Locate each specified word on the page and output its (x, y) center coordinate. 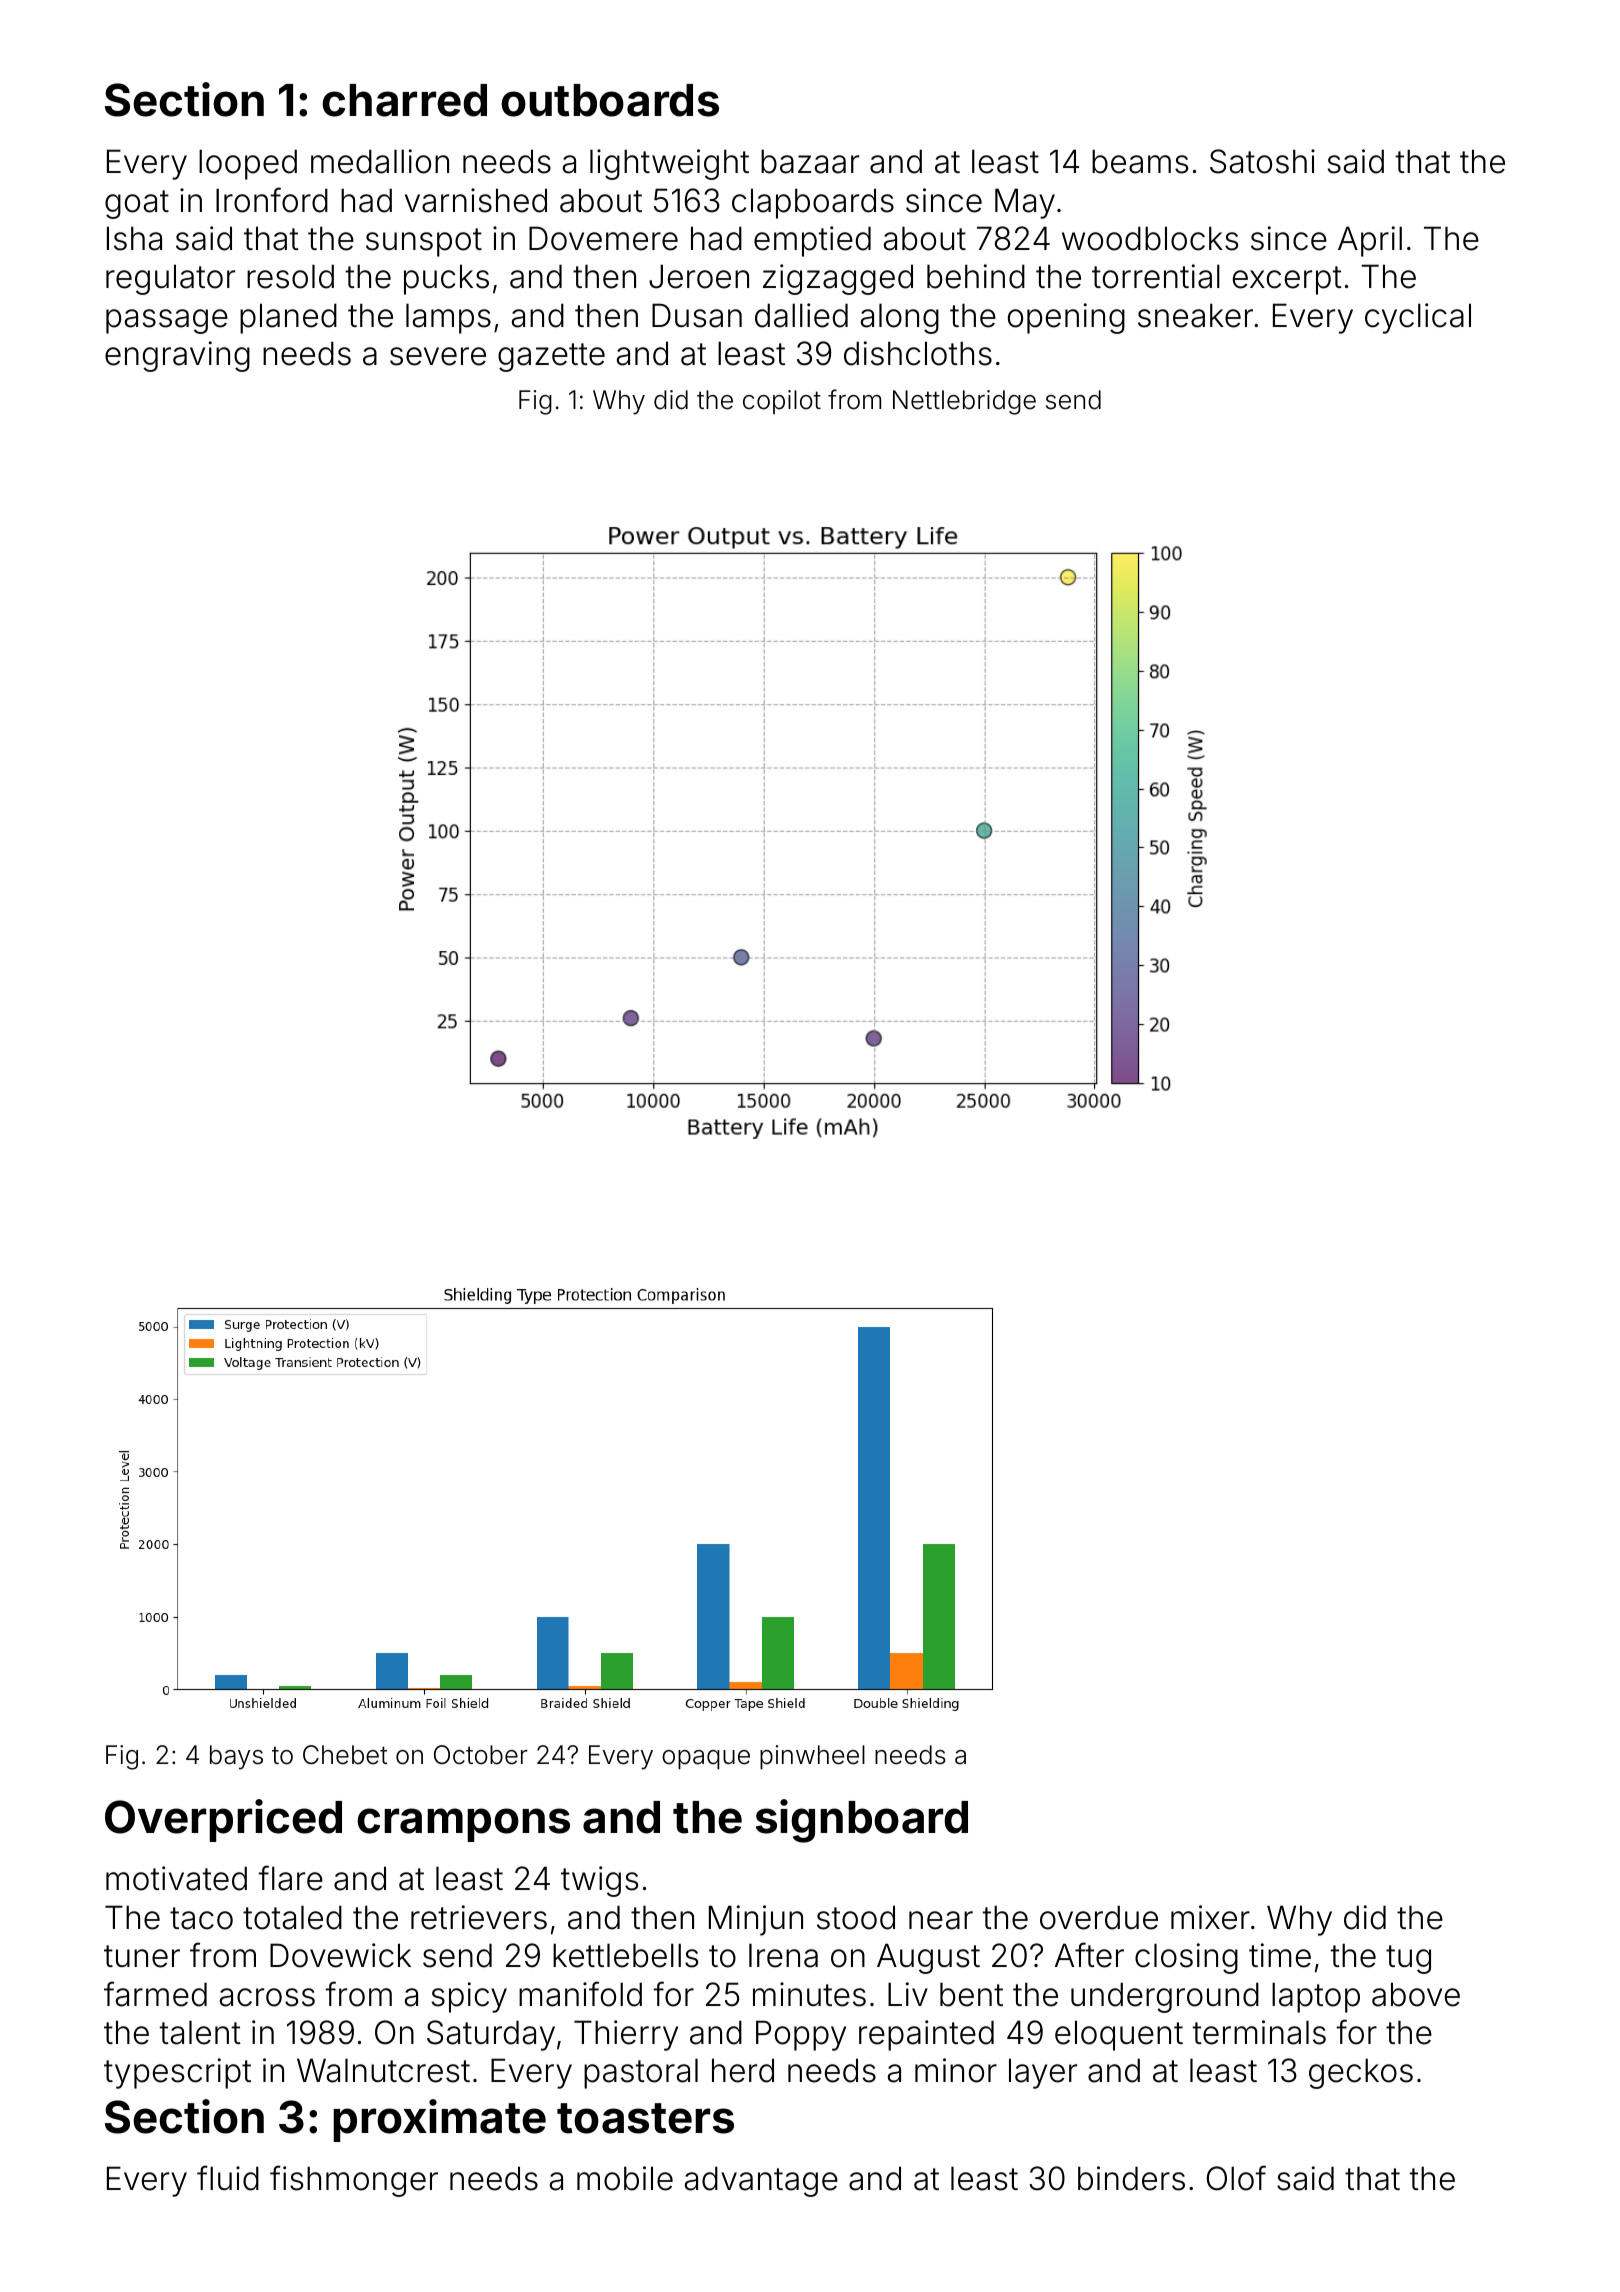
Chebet (345, 1755)
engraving (177, 356)
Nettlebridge (964, 402)
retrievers (479, 1917)
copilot (782, 402)
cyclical (1418, 318)
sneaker (1195, 315)
